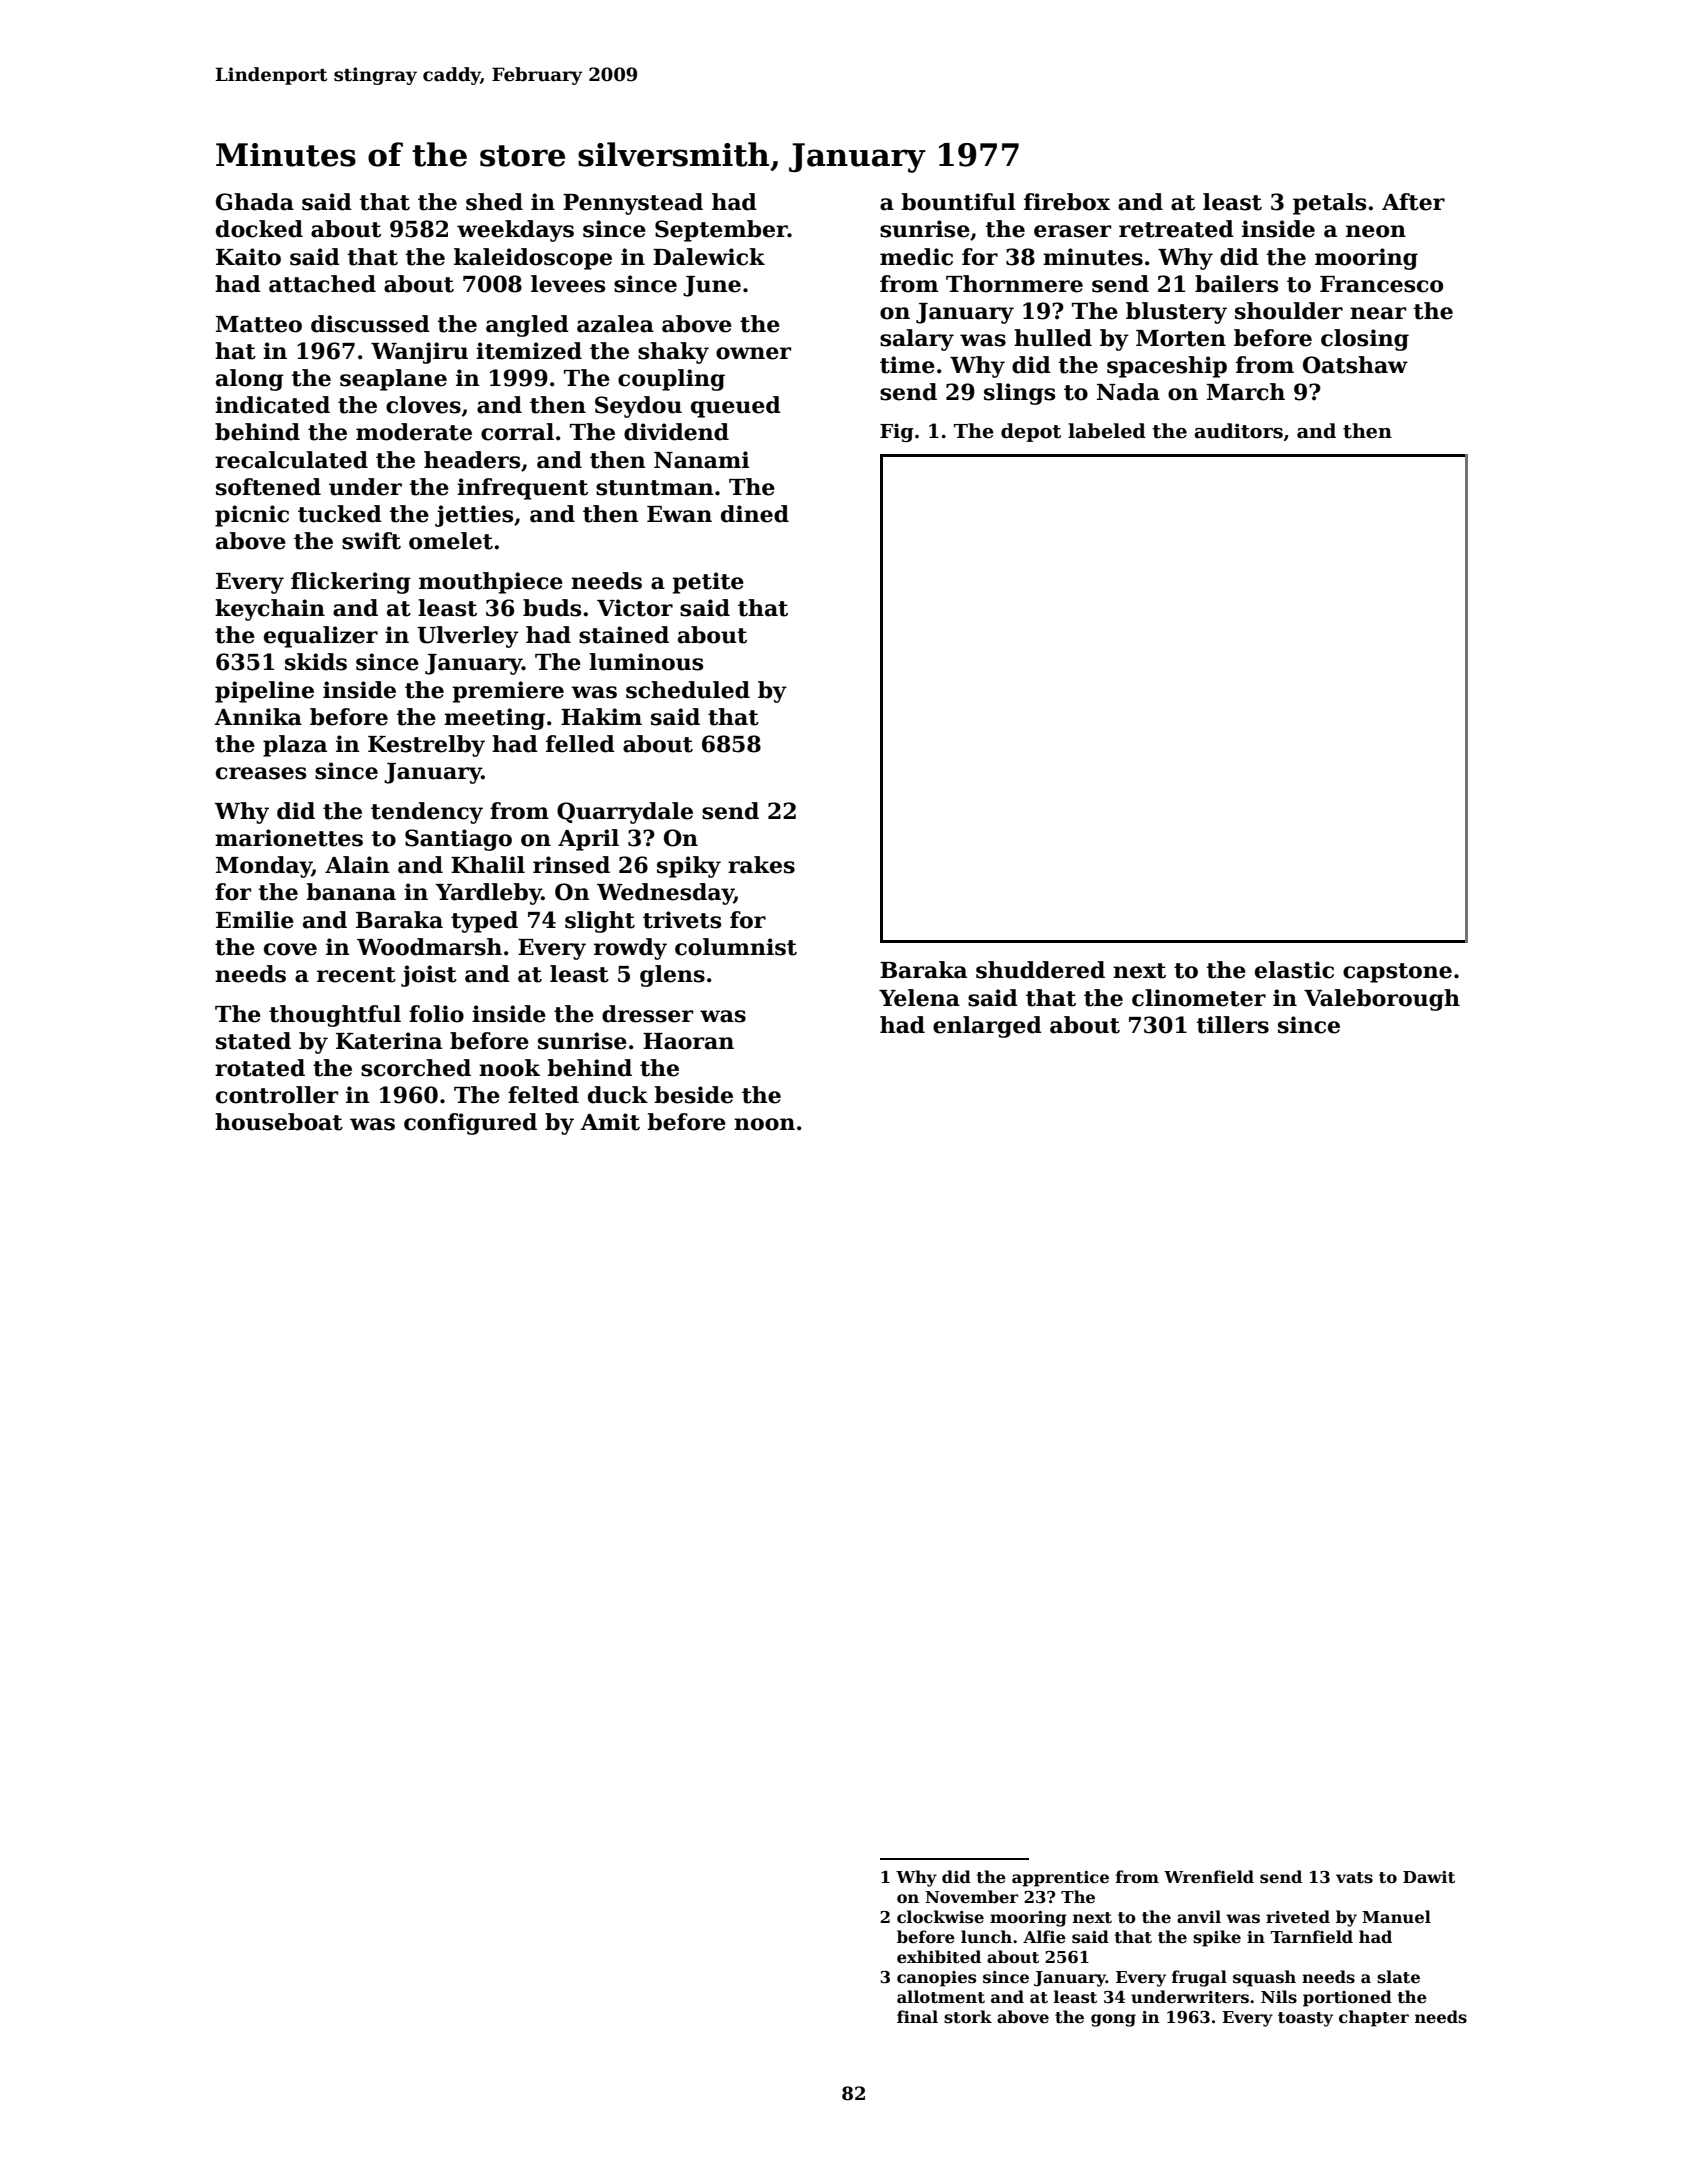 The width and height of the page is (1683, 2178). What do you see at coordinates (940, 1917) in the page?
I see `clockwise` at bounding box center [940, 1917].
